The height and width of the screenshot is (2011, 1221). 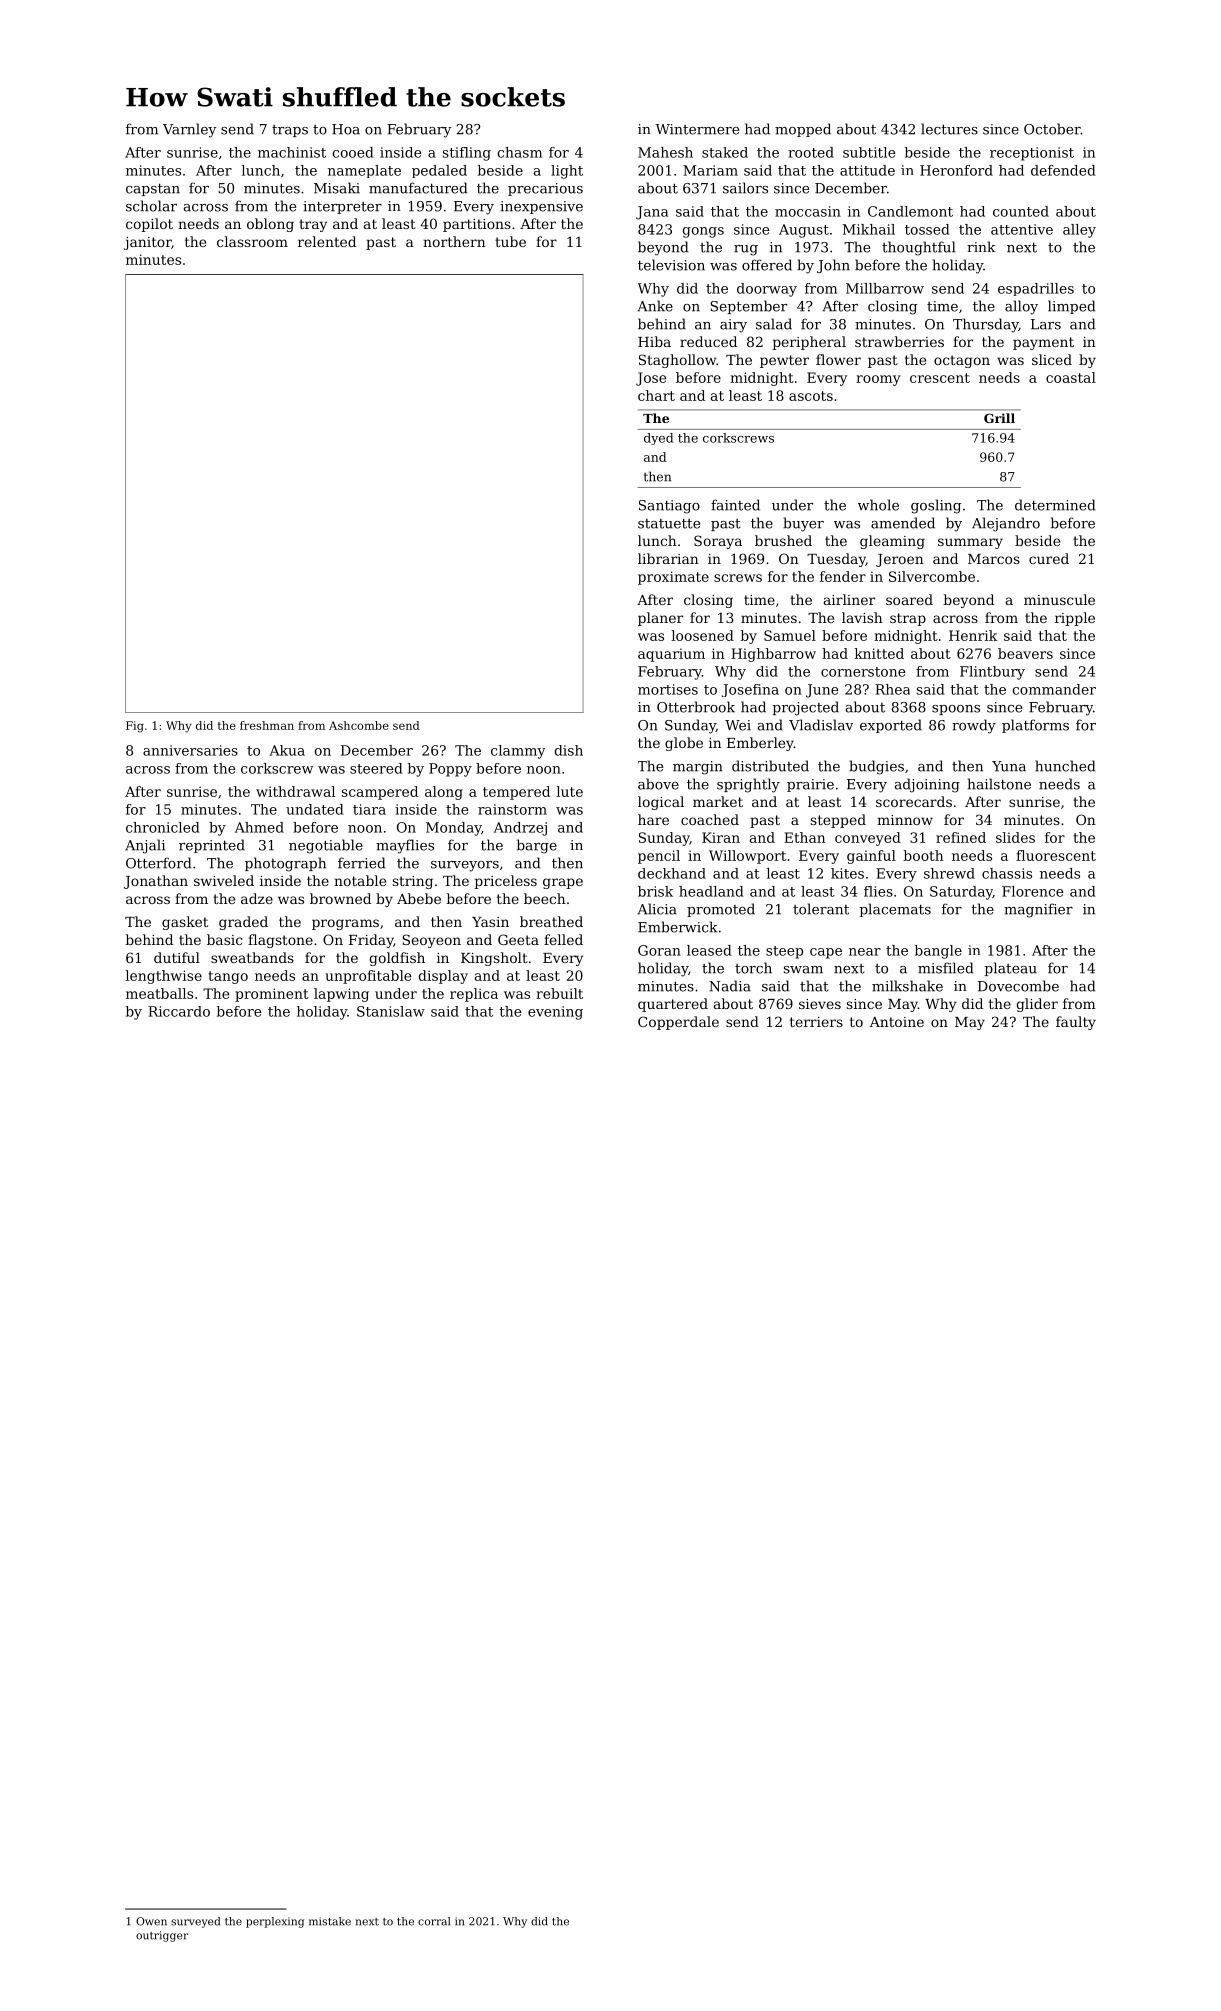 What do you see at coordinates (275, 1922) in the screenshot?
I see `perplexing` at bounding box center [275, 1922].
